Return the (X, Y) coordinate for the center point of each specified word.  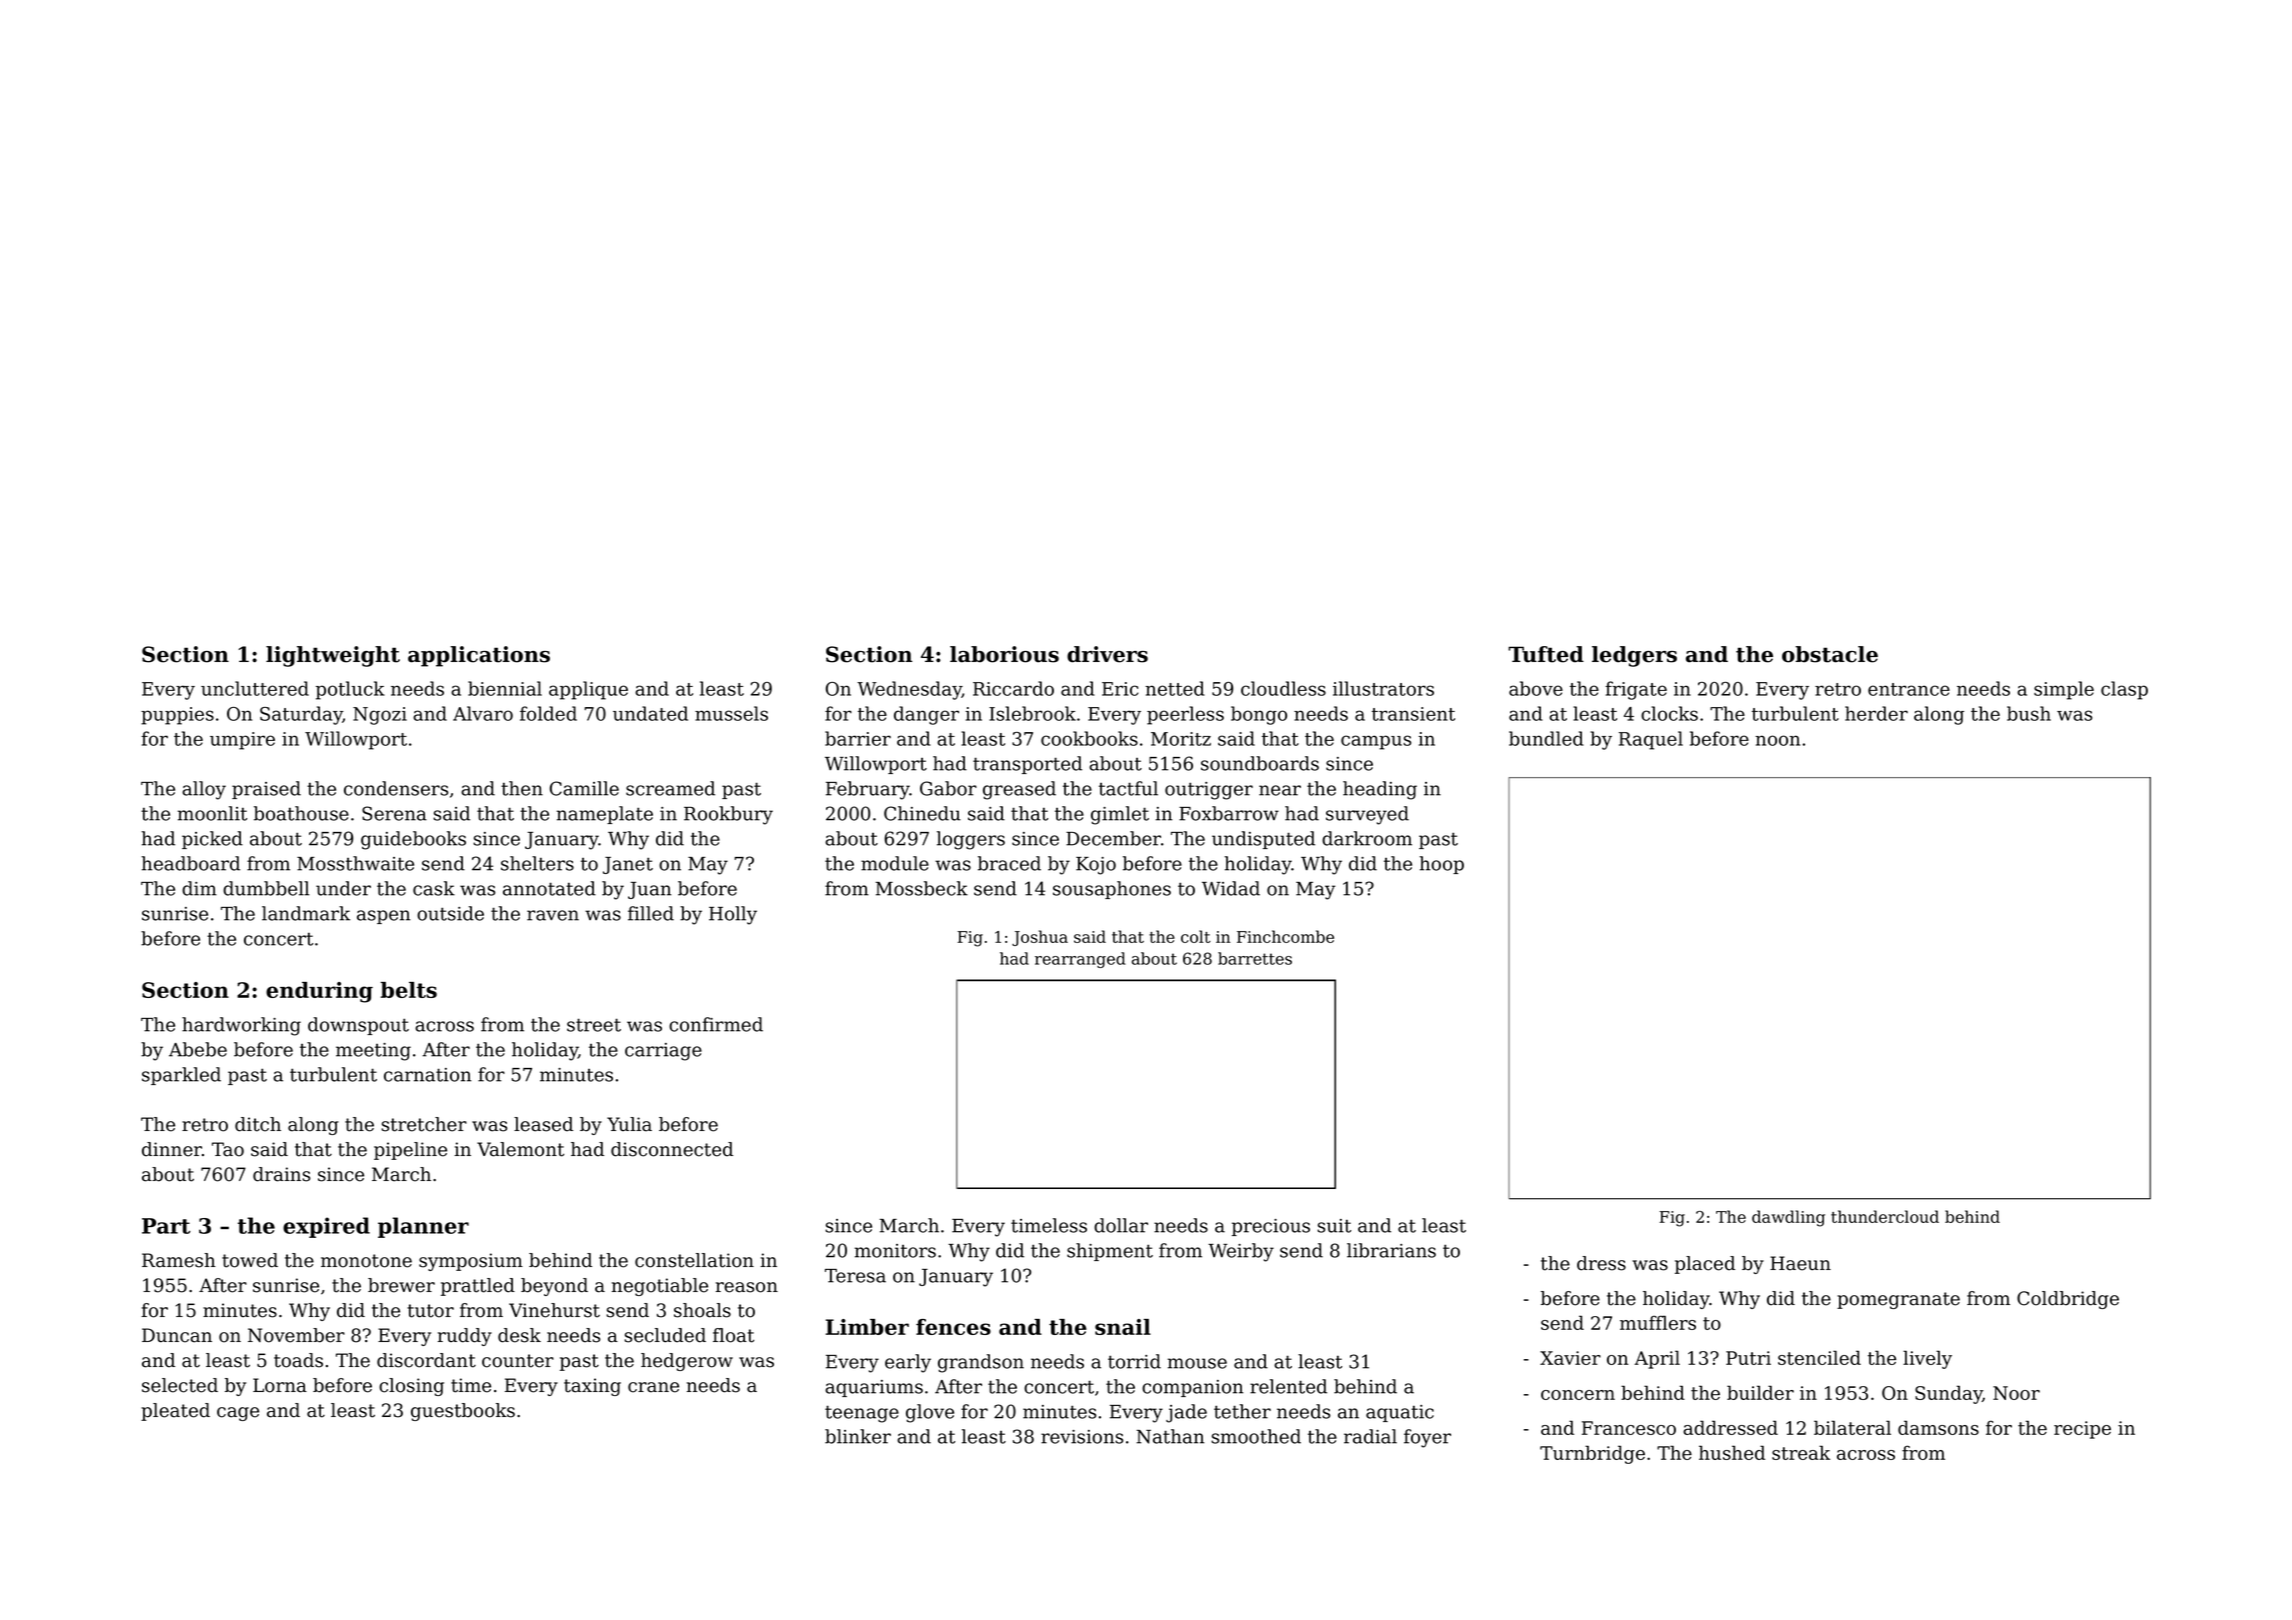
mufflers (1658, 1322)
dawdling (1788, 1218)
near (1280, 790)
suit (1334, 1226)
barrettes (1255, 958)
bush (2029, 713)
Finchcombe (1285, 936)
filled (651, 913)
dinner (172, 1149)
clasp (2124, 690)
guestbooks (463, 1412)
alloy (204, 790)
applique (588, 690)
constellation (694, 1260)
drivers (1107, 654)
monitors (895, 1251)
